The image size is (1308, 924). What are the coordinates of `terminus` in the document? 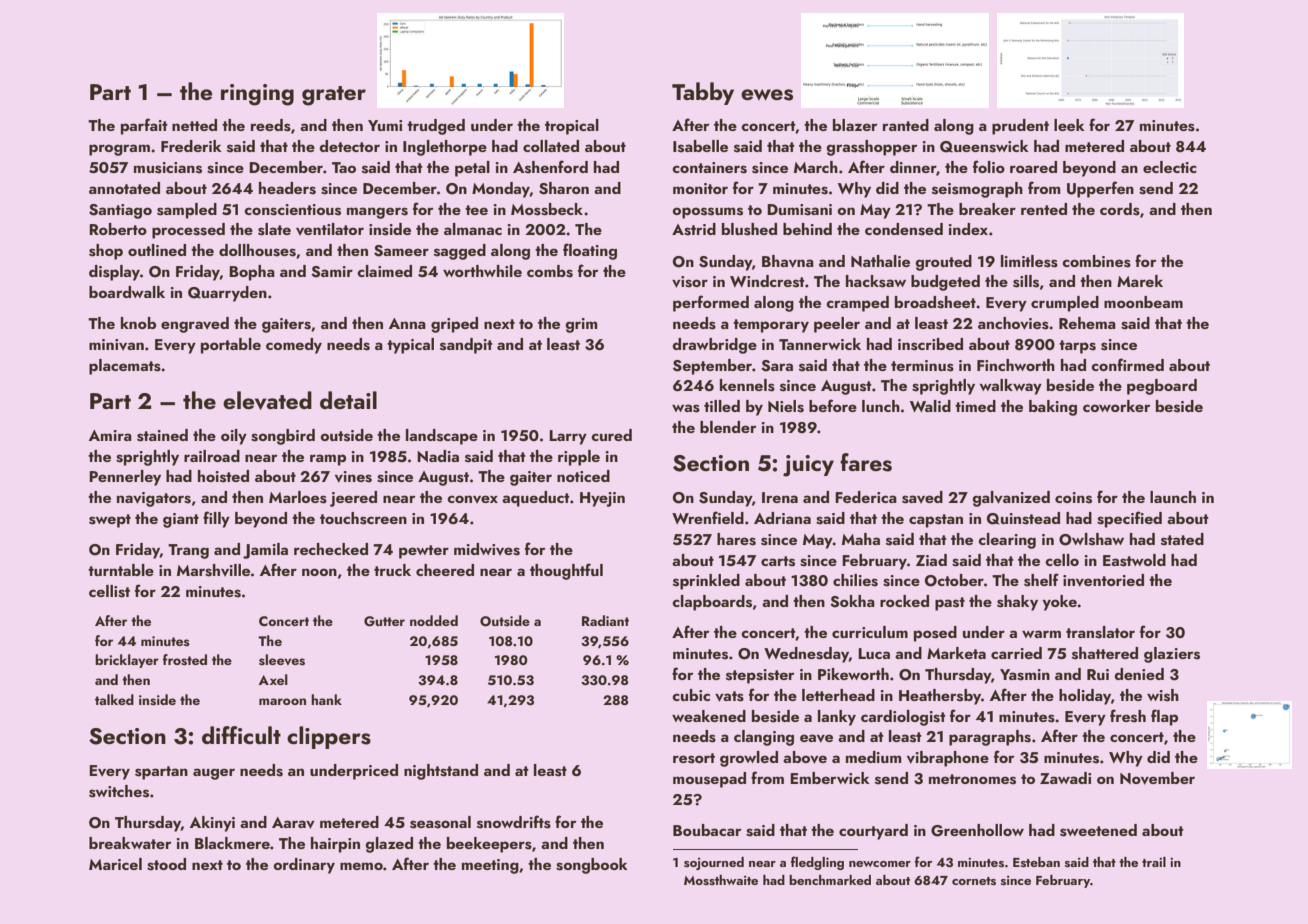 It's located at (922, 366).
